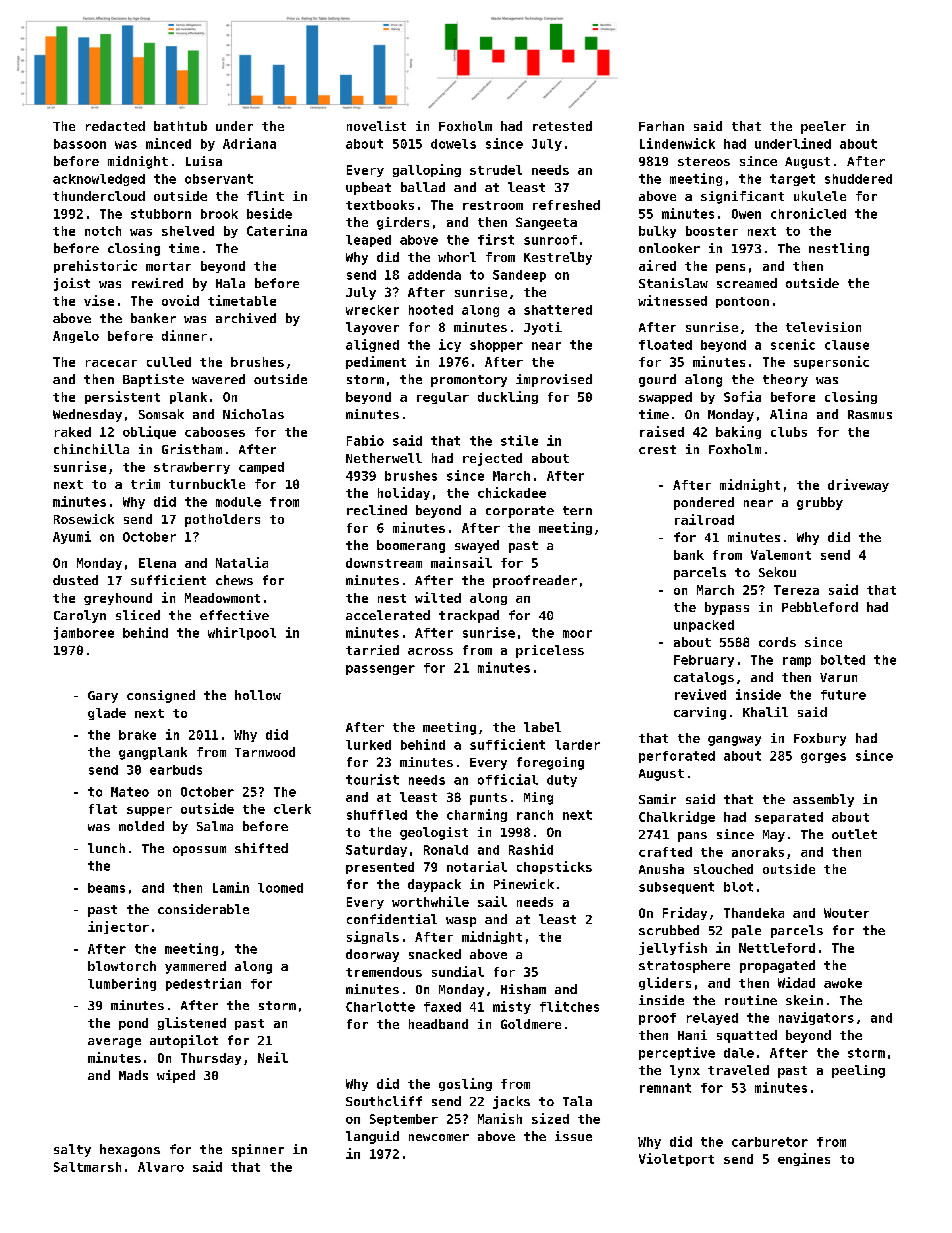 This screenshot has width=952, height=1233. I want to click on pediment, so click(376, 362).
